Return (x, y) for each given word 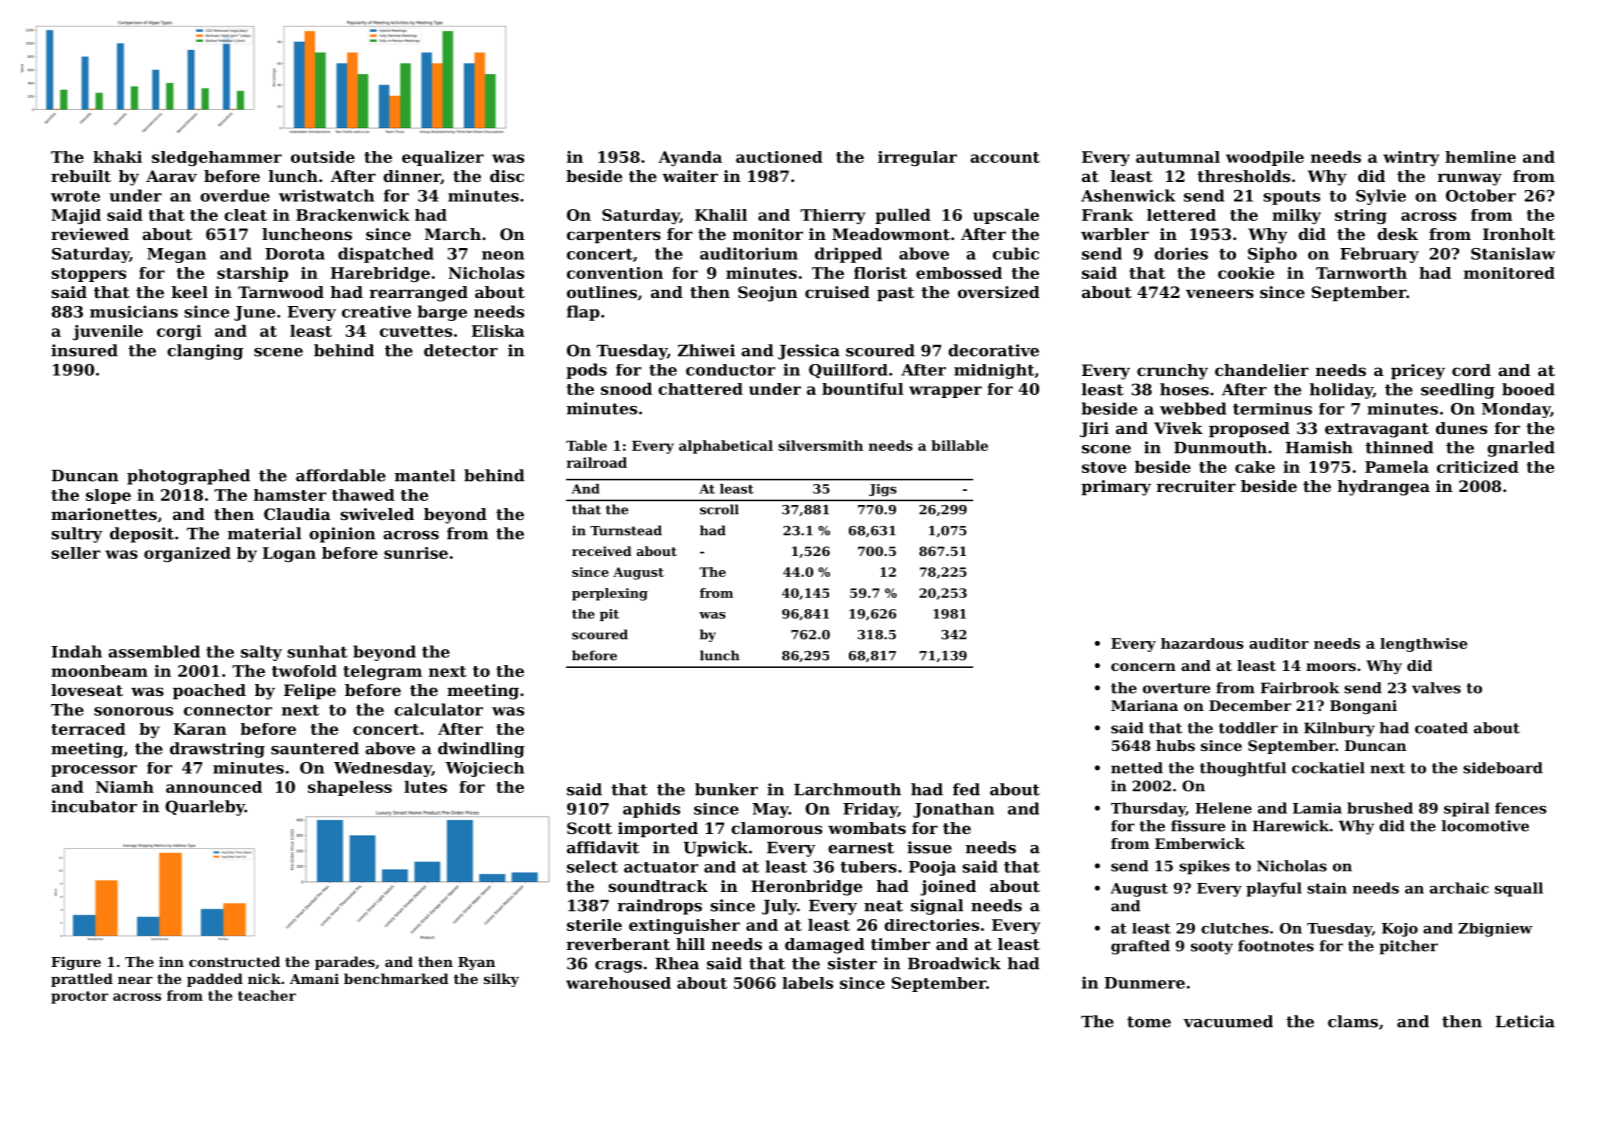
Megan (176, 255)
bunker (726, 789)
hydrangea (1384, 488)
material (264, 533)
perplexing (610, 594)
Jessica (809, 352)
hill (690, 944)
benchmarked (396, 978)
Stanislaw (1513, 253)
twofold (304, 671)
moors (1331, 667)
